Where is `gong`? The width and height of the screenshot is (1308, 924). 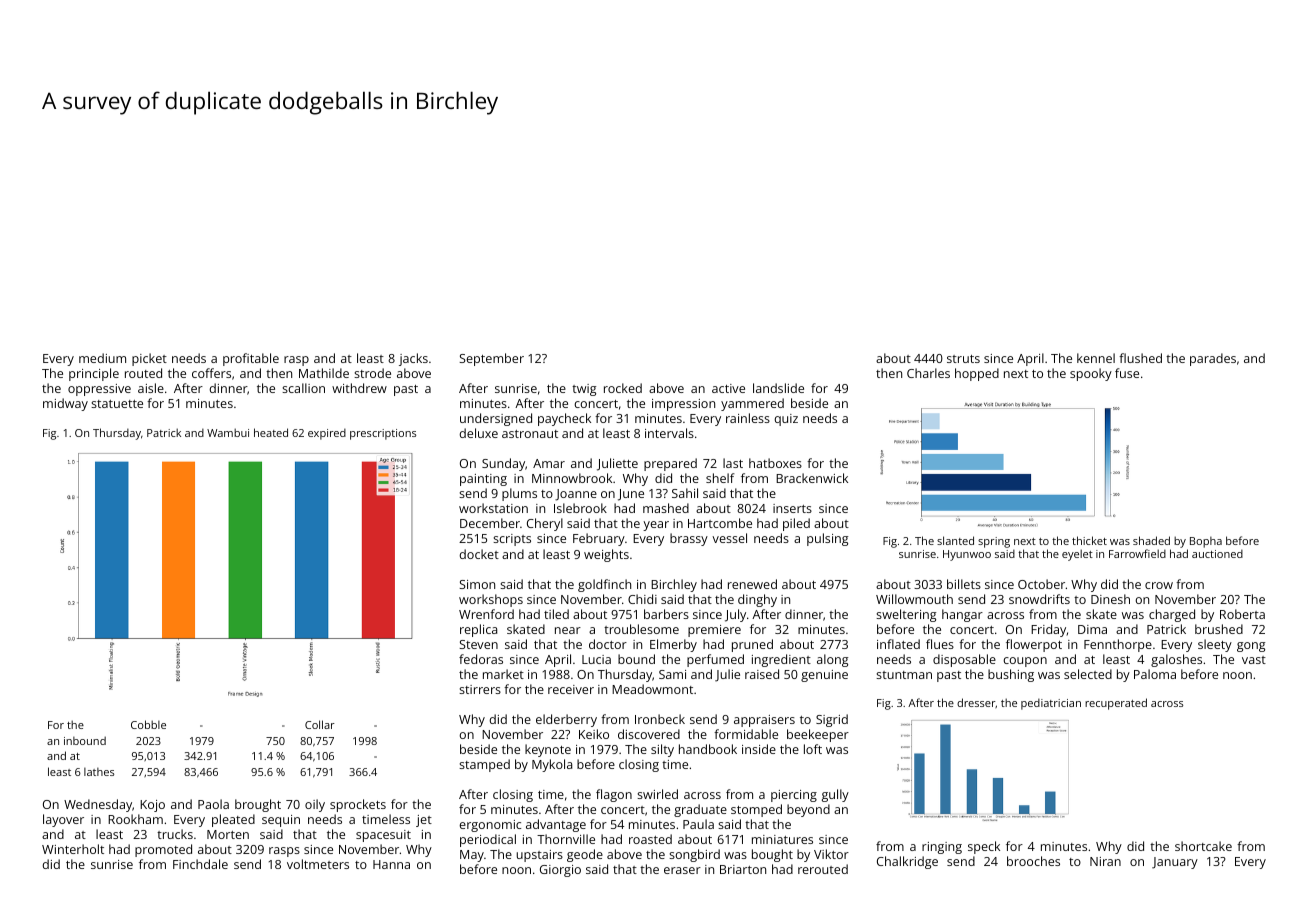
gong is located at coordinates (1251, 647).
